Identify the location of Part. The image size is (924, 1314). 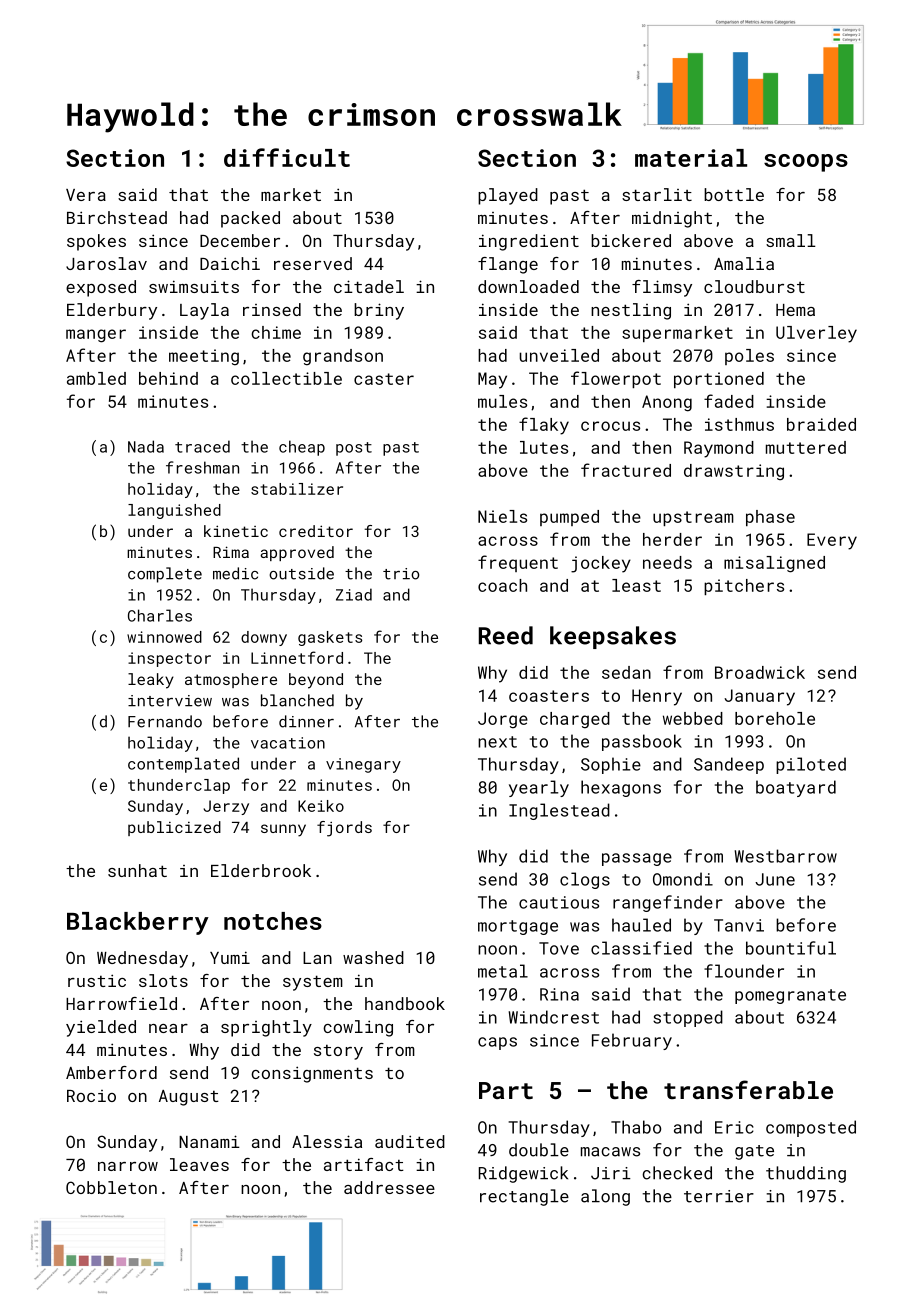
(506, 1090).
